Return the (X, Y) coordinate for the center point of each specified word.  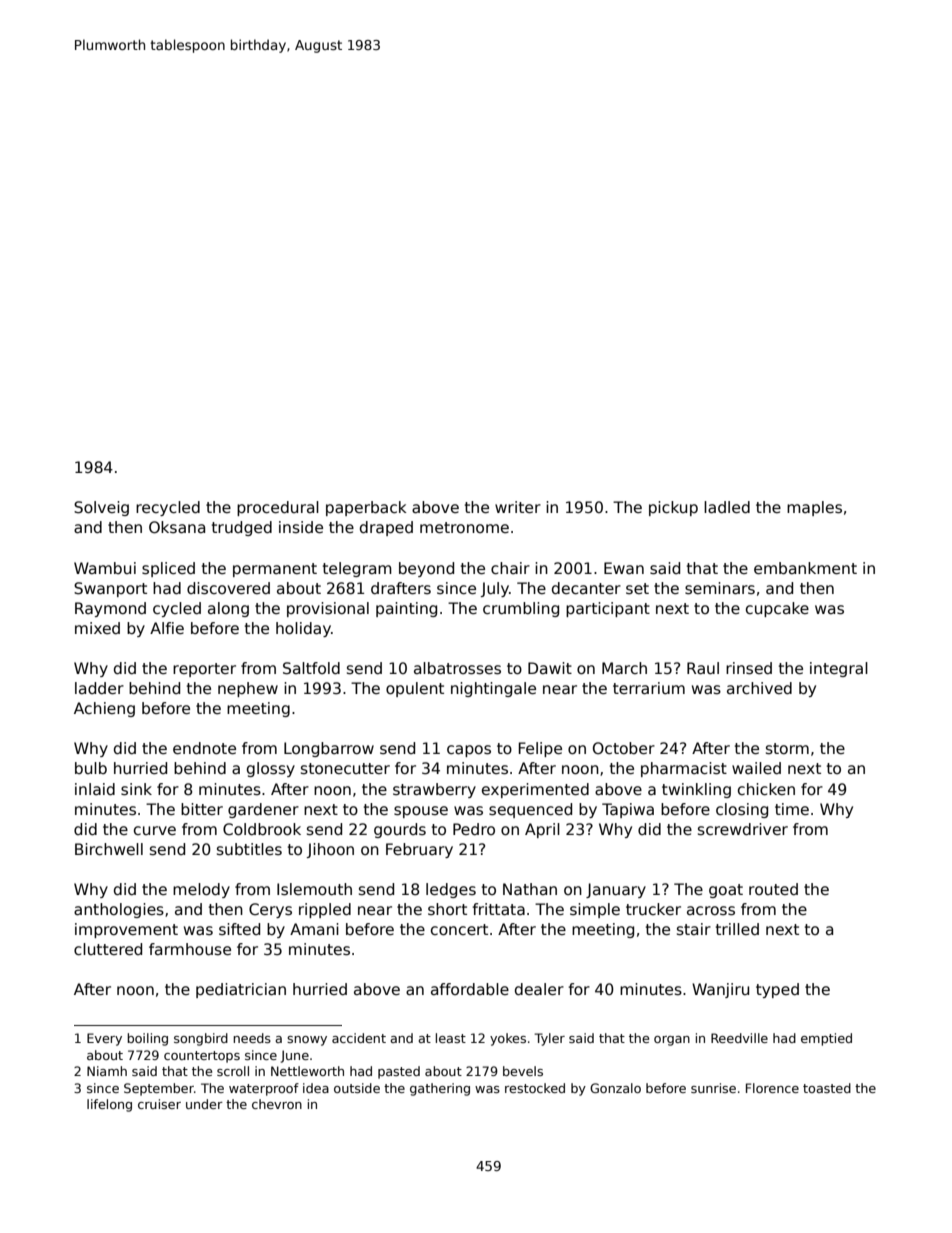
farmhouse (190, 949)
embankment (805, 568)
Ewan (624, 568)
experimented (535, 790)
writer (518, 507)
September (159, 1089)
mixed (97, 628)
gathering (440, 1089)
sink (136, 789)
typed (777, 990)
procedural (278, 508)
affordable (470, 989)
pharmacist (684, 769)
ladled (727, 507)
